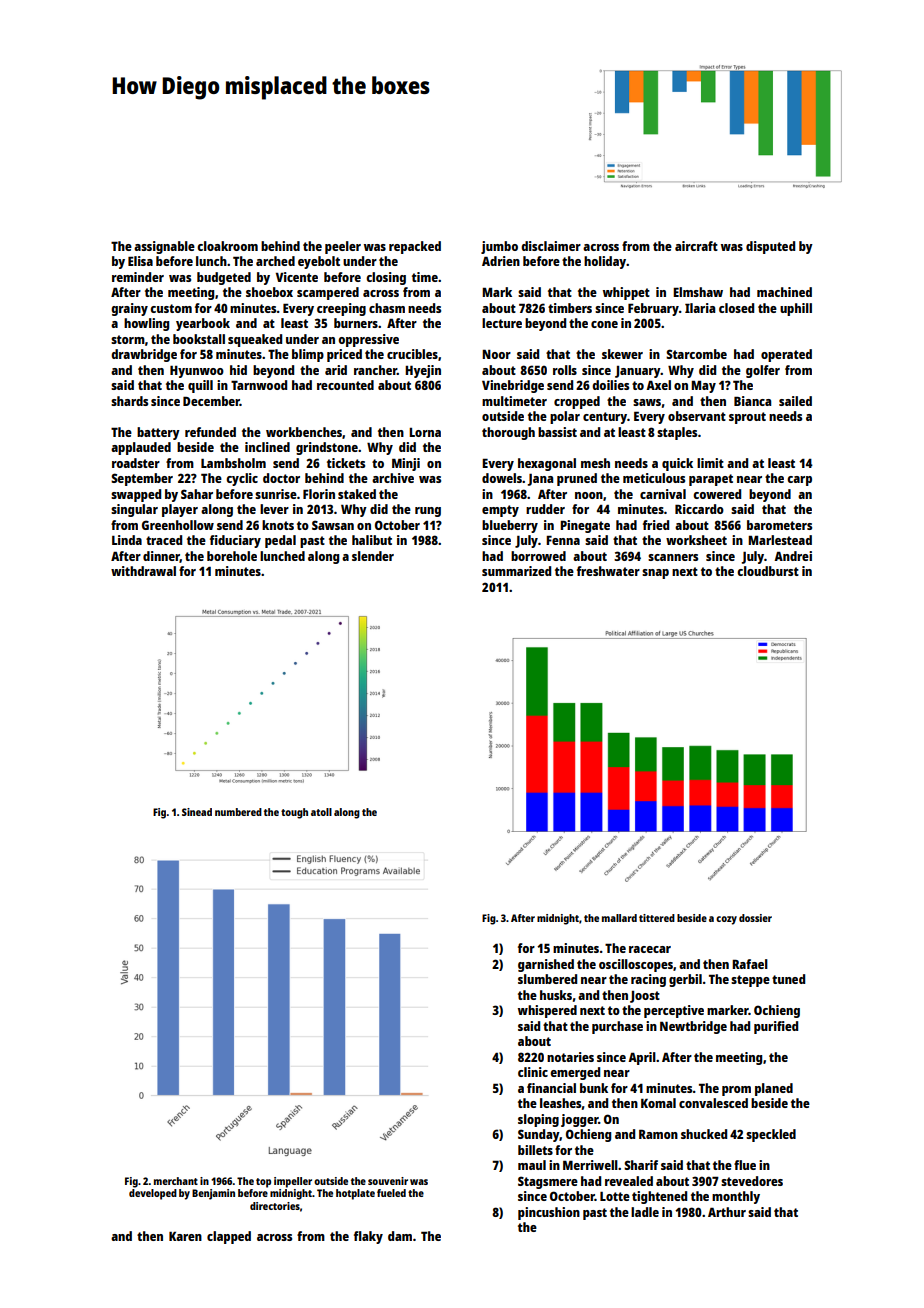 Image resolution: width=924 pixels, height=1308 pixels. I want to click on assignable, so click(164, 247).
